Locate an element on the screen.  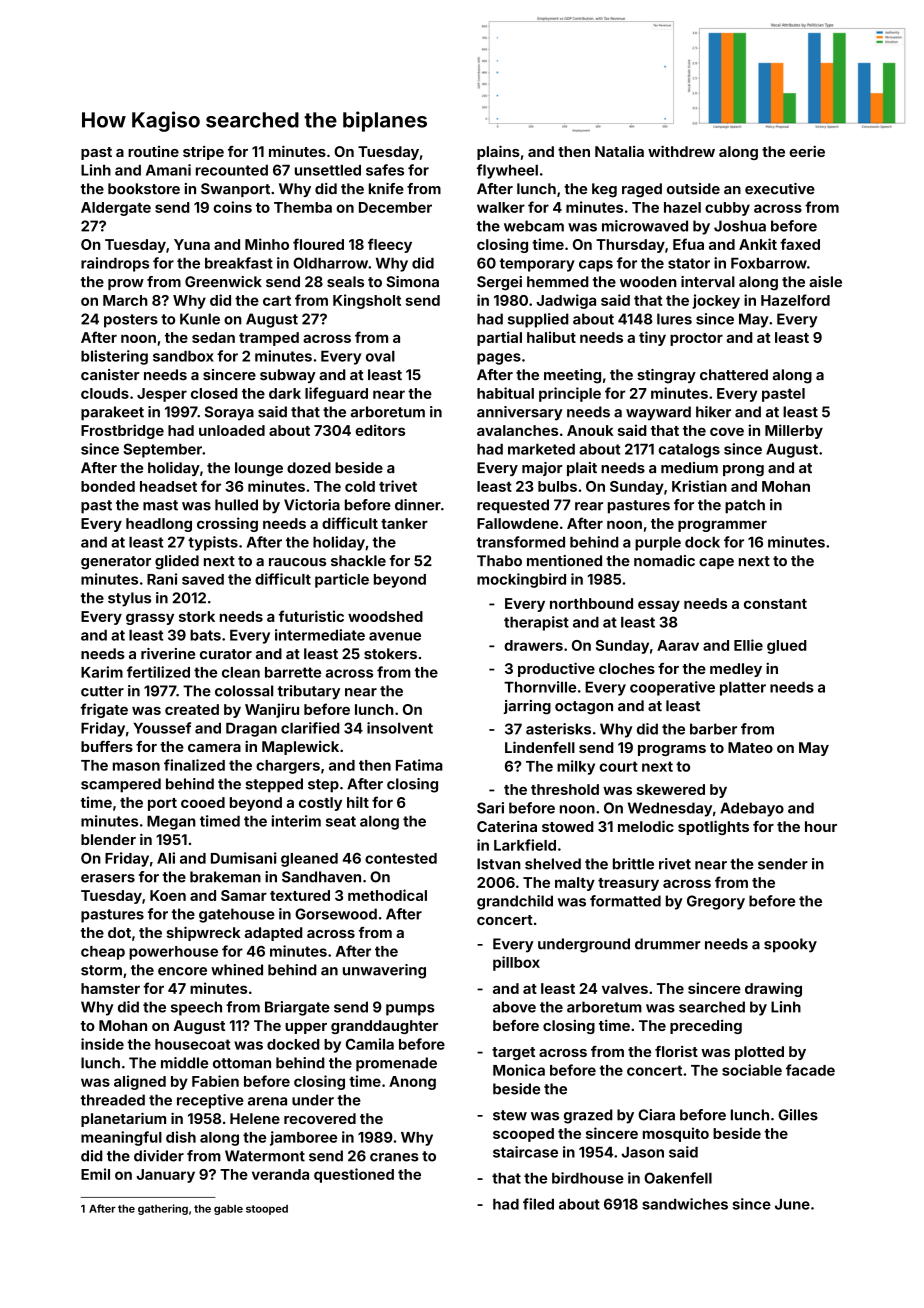
Yuna is located at coordinates (192, 244).
